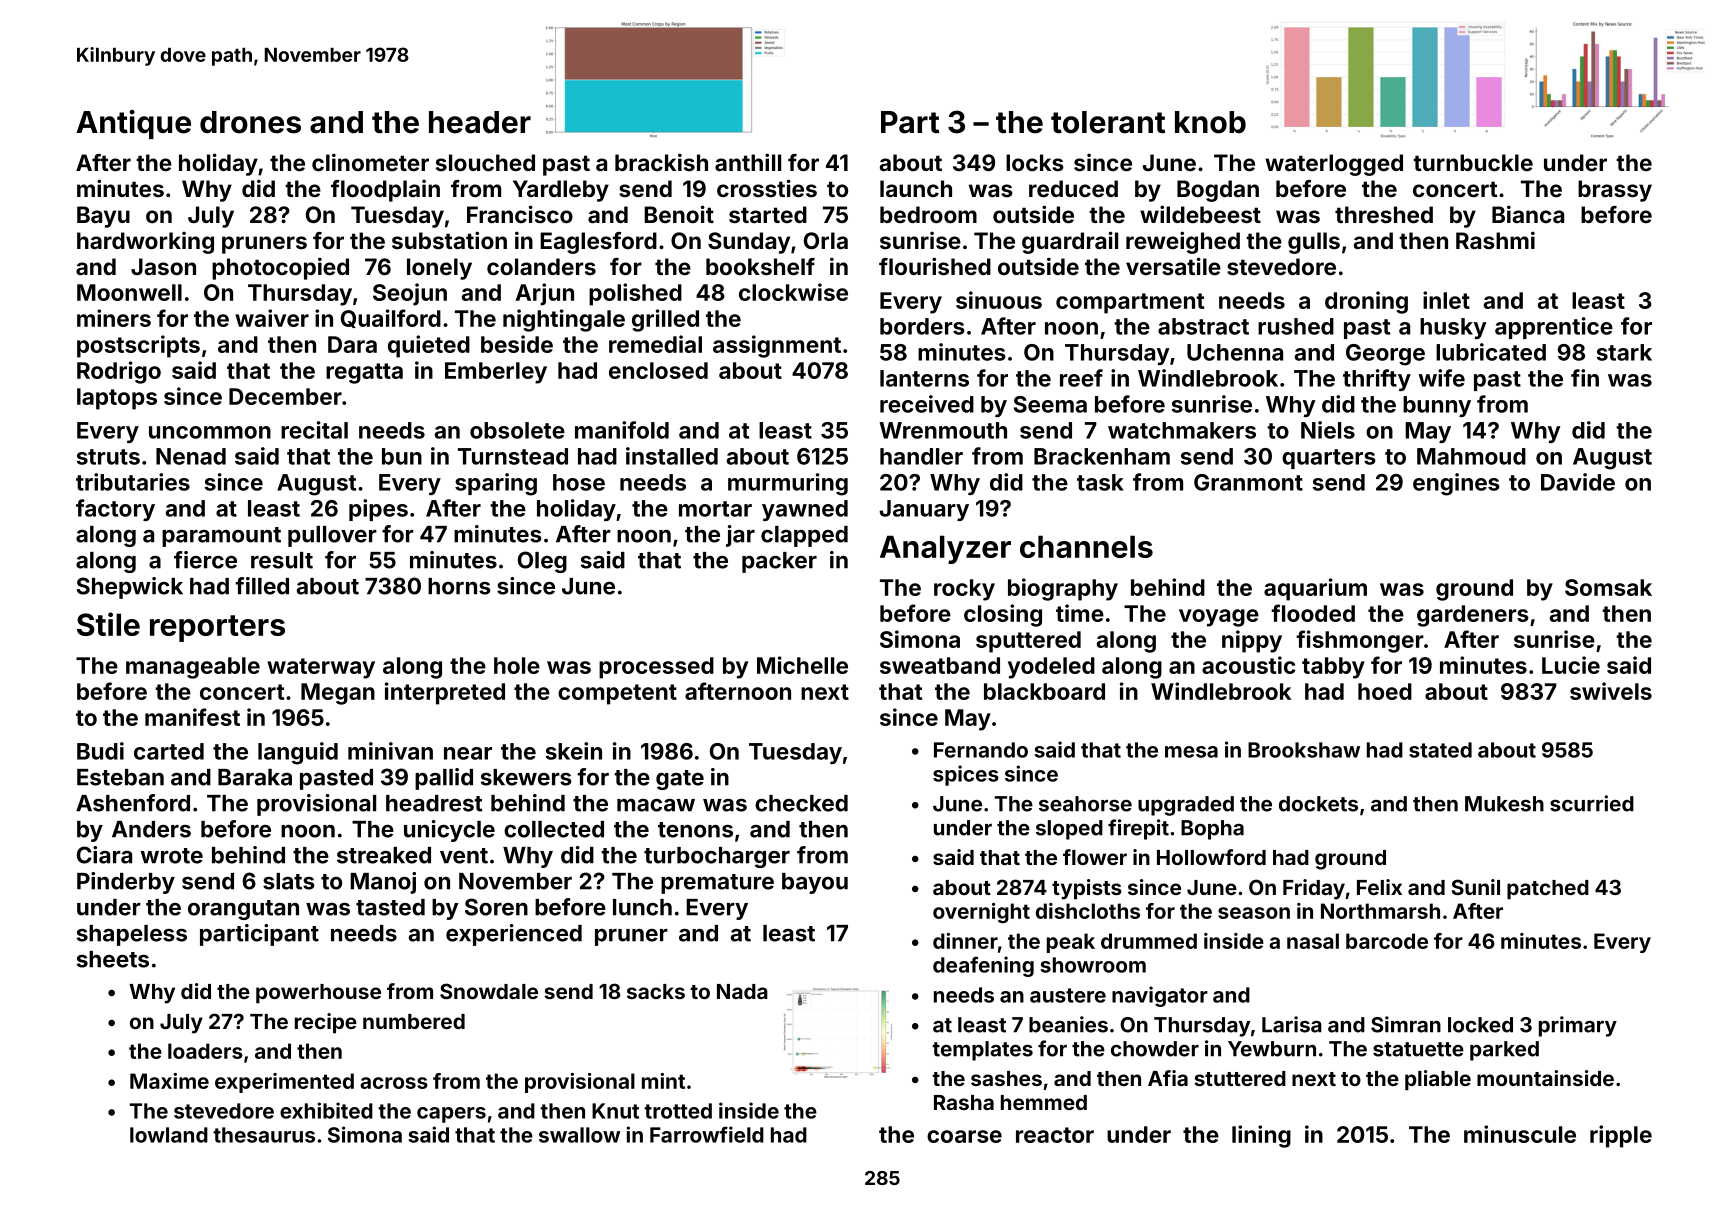 This screenshot has width=1728, height=1222. What do you see at coordinates (496, 373) in the screenshot?
I see `Emberley` at bounding box center [496, 373].
